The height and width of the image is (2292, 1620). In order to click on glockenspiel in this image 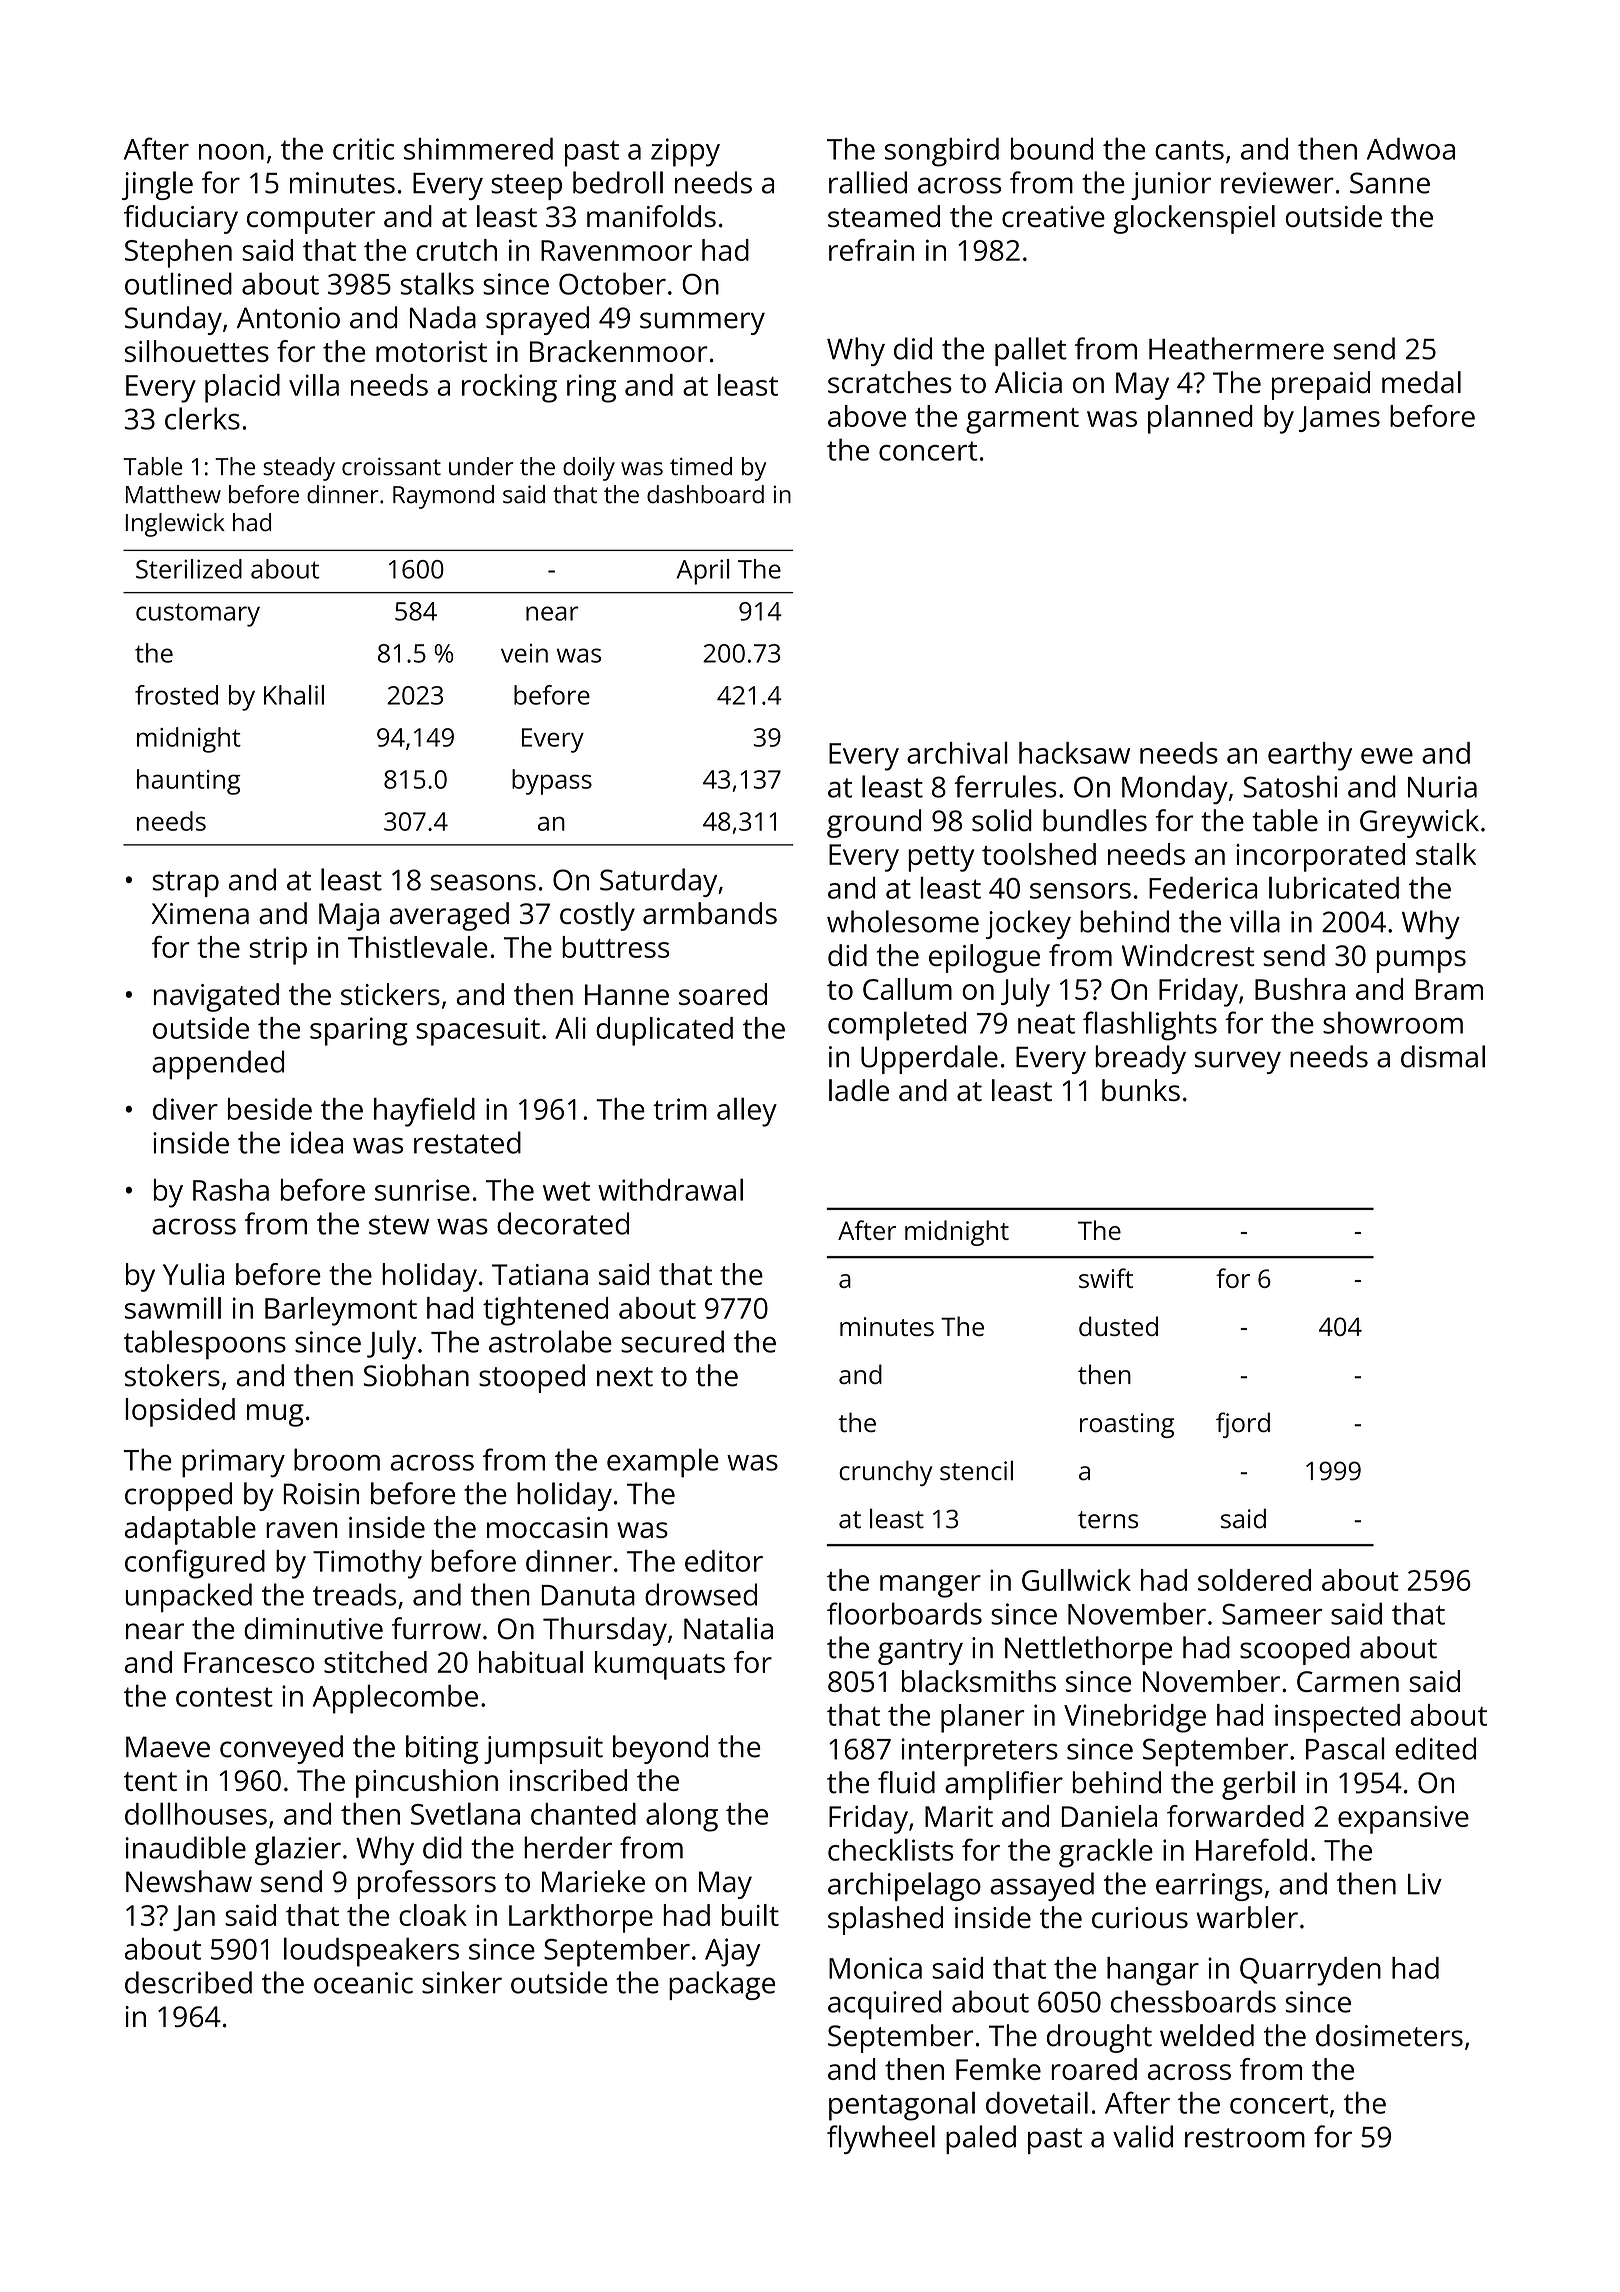, I will do `click(1194, 219)`.
